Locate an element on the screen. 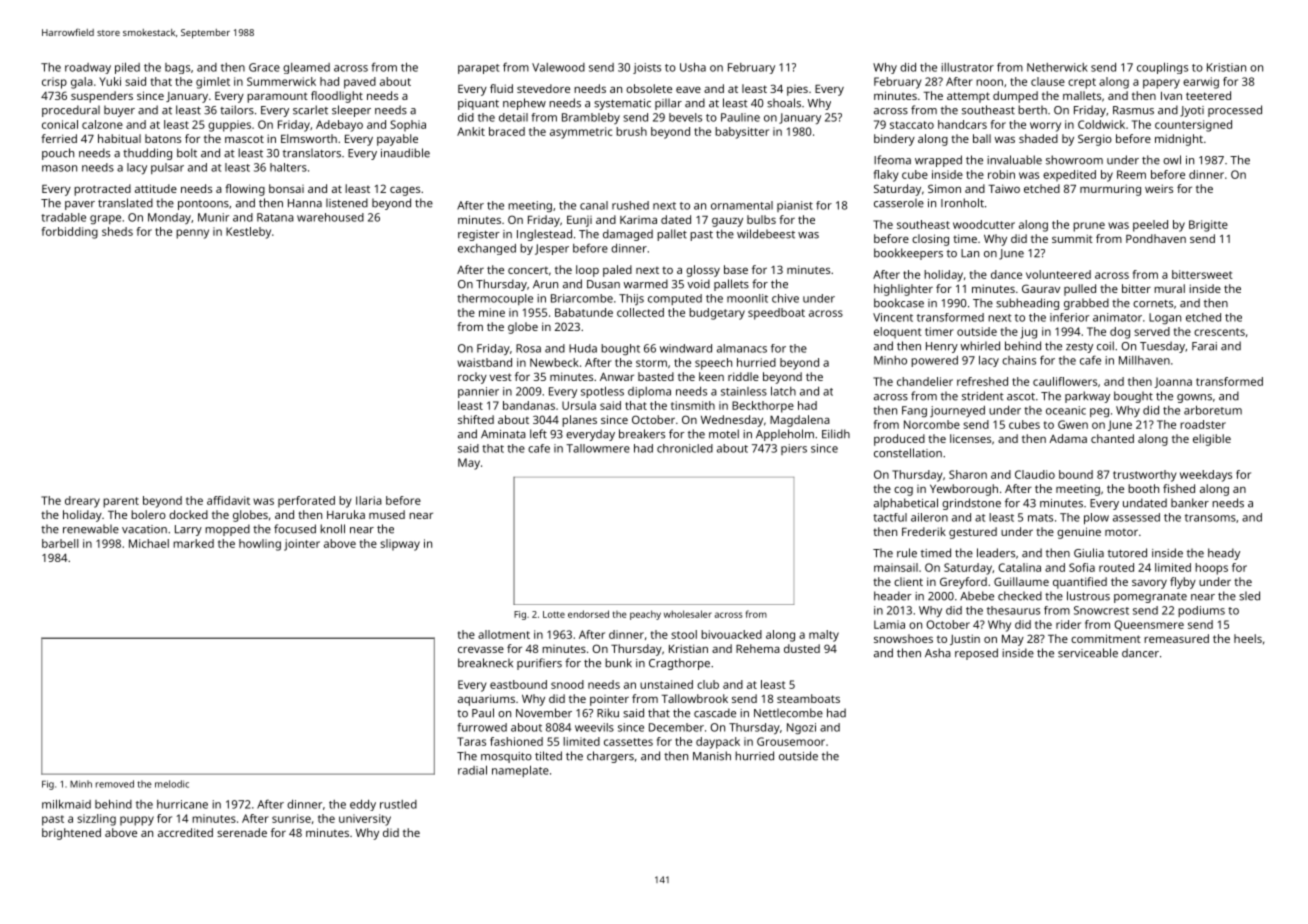 This screenshot has width=1308, height=924. brightened is located at coordinates (71, 834).
